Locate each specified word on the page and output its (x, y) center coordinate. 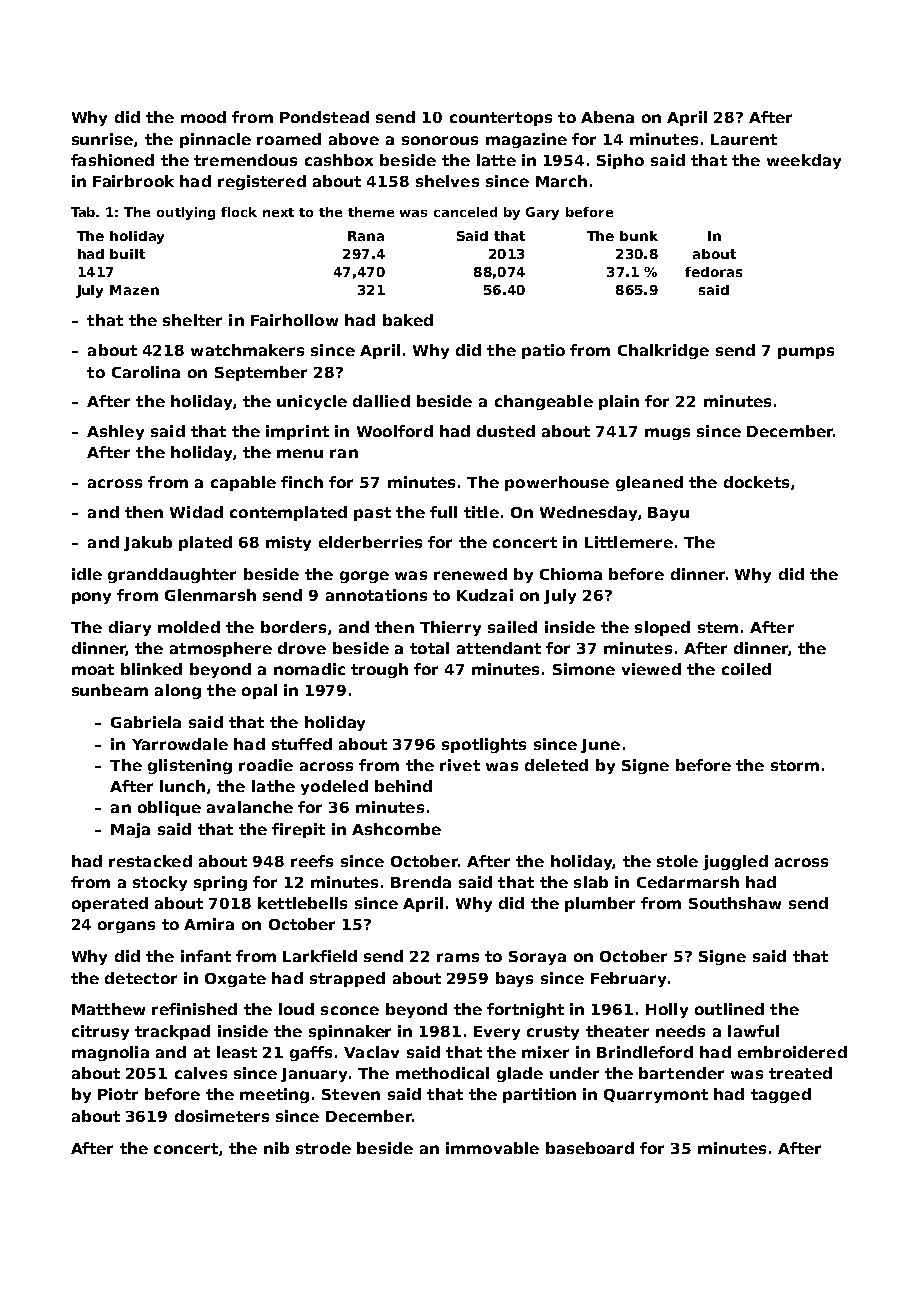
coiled (746, 669)
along (178, 691)
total (429, 648)
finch (302, 482)
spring (220, 883)
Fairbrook (133, 181)
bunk (639, 236)
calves (201, 1073)
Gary (542, 213)
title (481, 512)
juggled (735, 862)
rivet (460, 765)
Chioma (571, 574)
